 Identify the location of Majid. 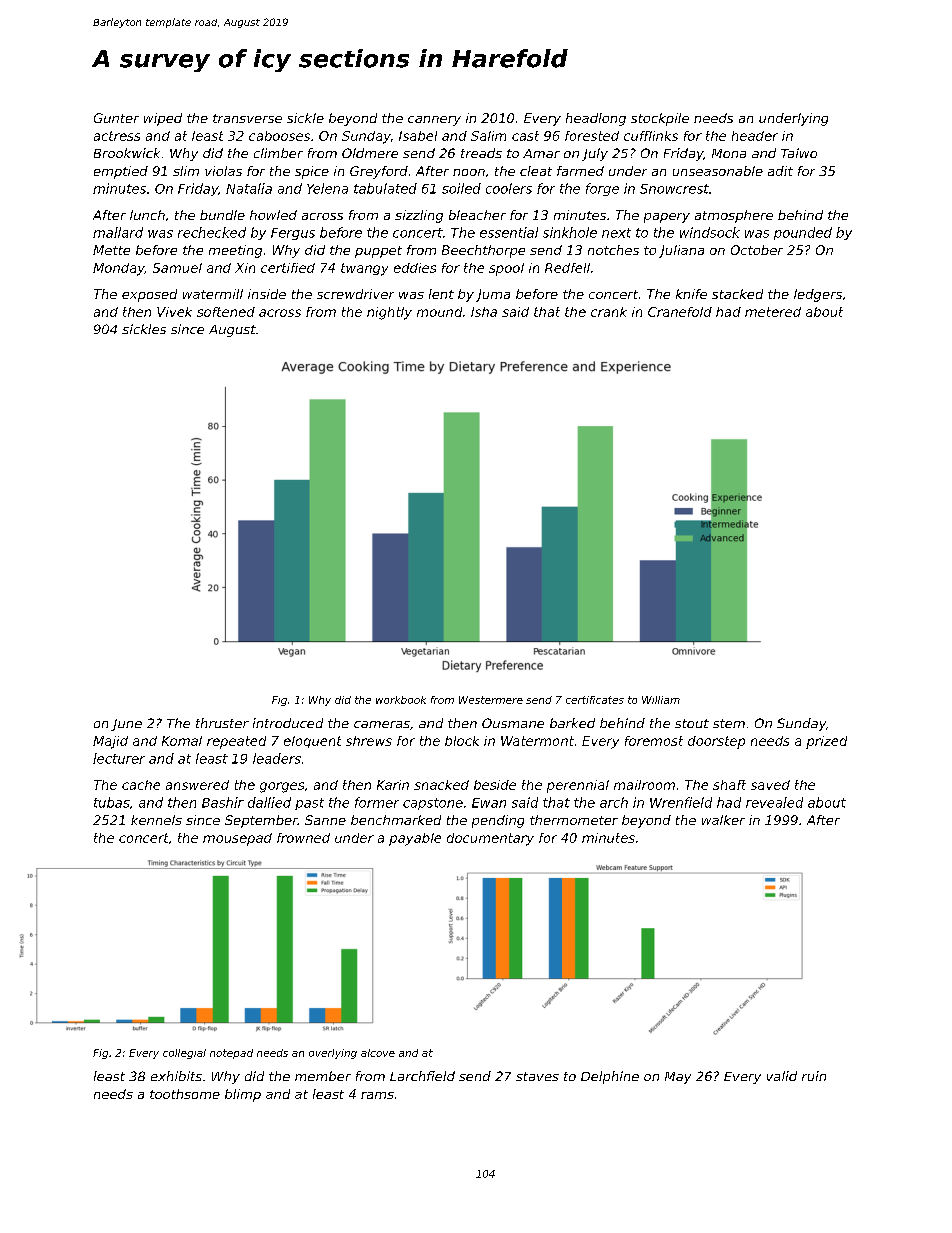
(110, 742).
